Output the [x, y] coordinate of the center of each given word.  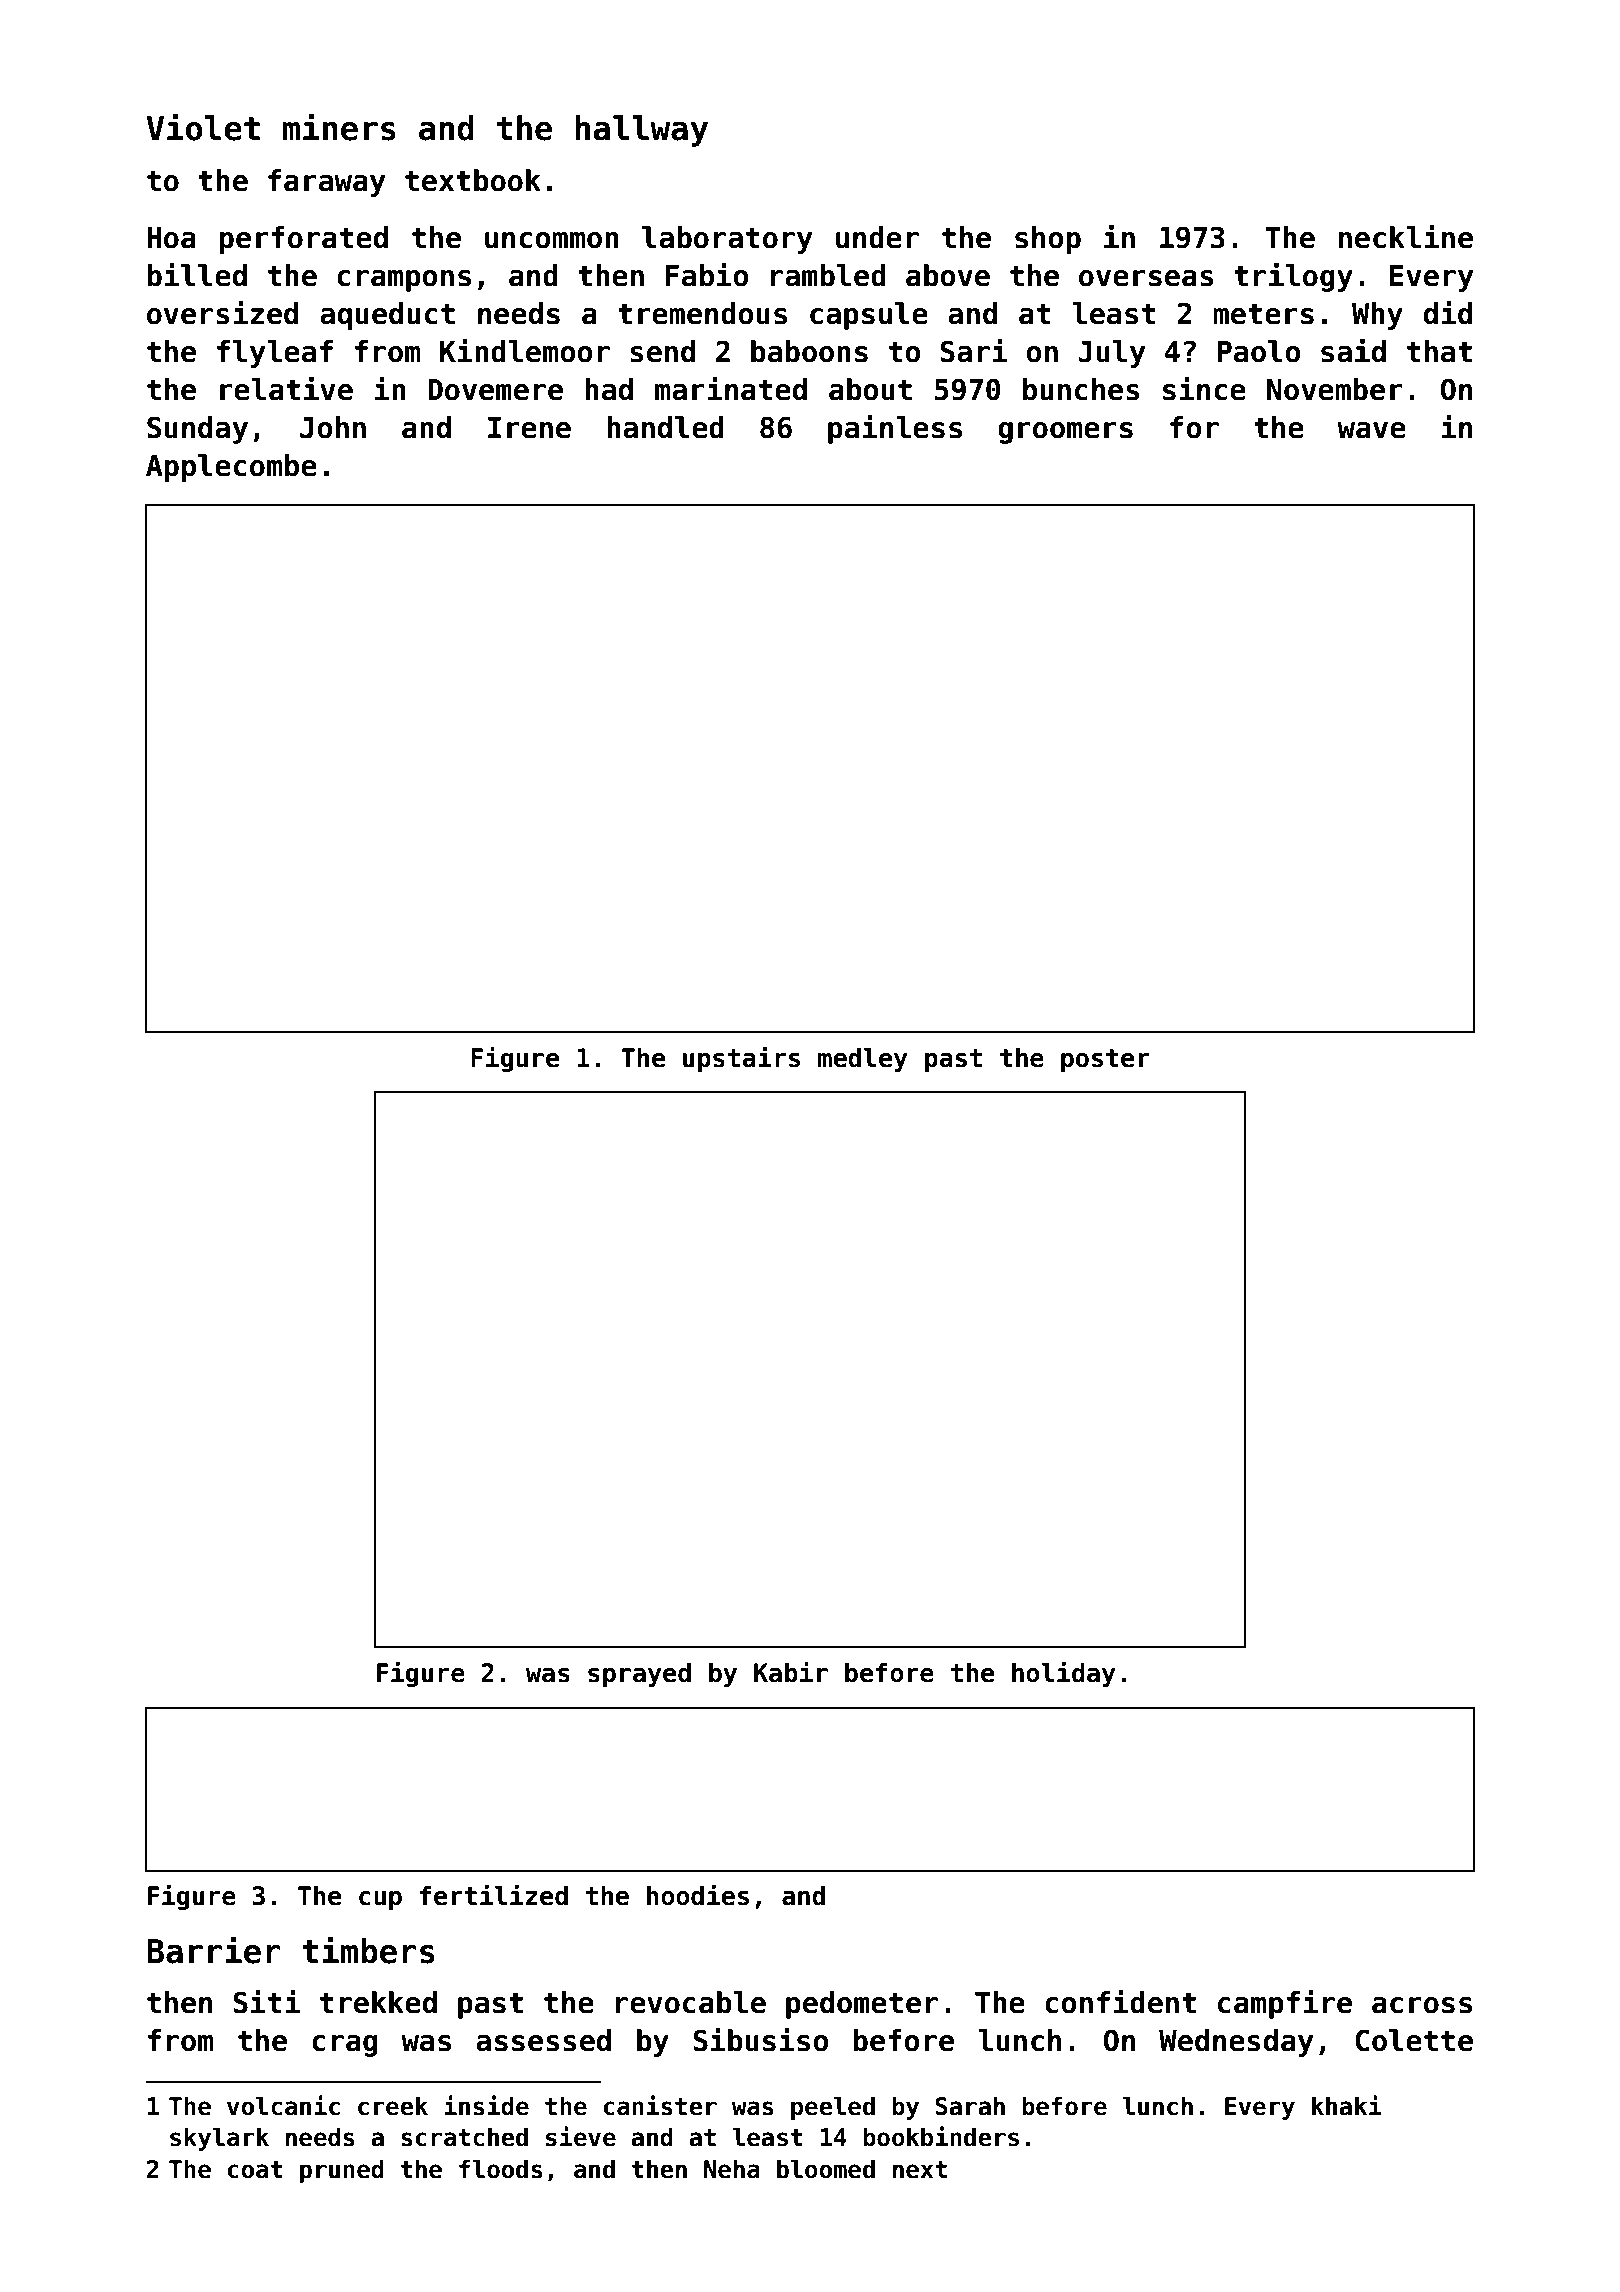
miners [339, 127]
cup [380, 1900]
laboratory [727, 240]
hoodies [698, 1895]
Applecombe [231, 468]
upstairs [741, 1059]
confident [1120, 2001]
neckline [1406, 236]
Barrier [213, 1950]
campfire [1285, 2004]
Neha [732, 2169]
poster [1105, 1060]
